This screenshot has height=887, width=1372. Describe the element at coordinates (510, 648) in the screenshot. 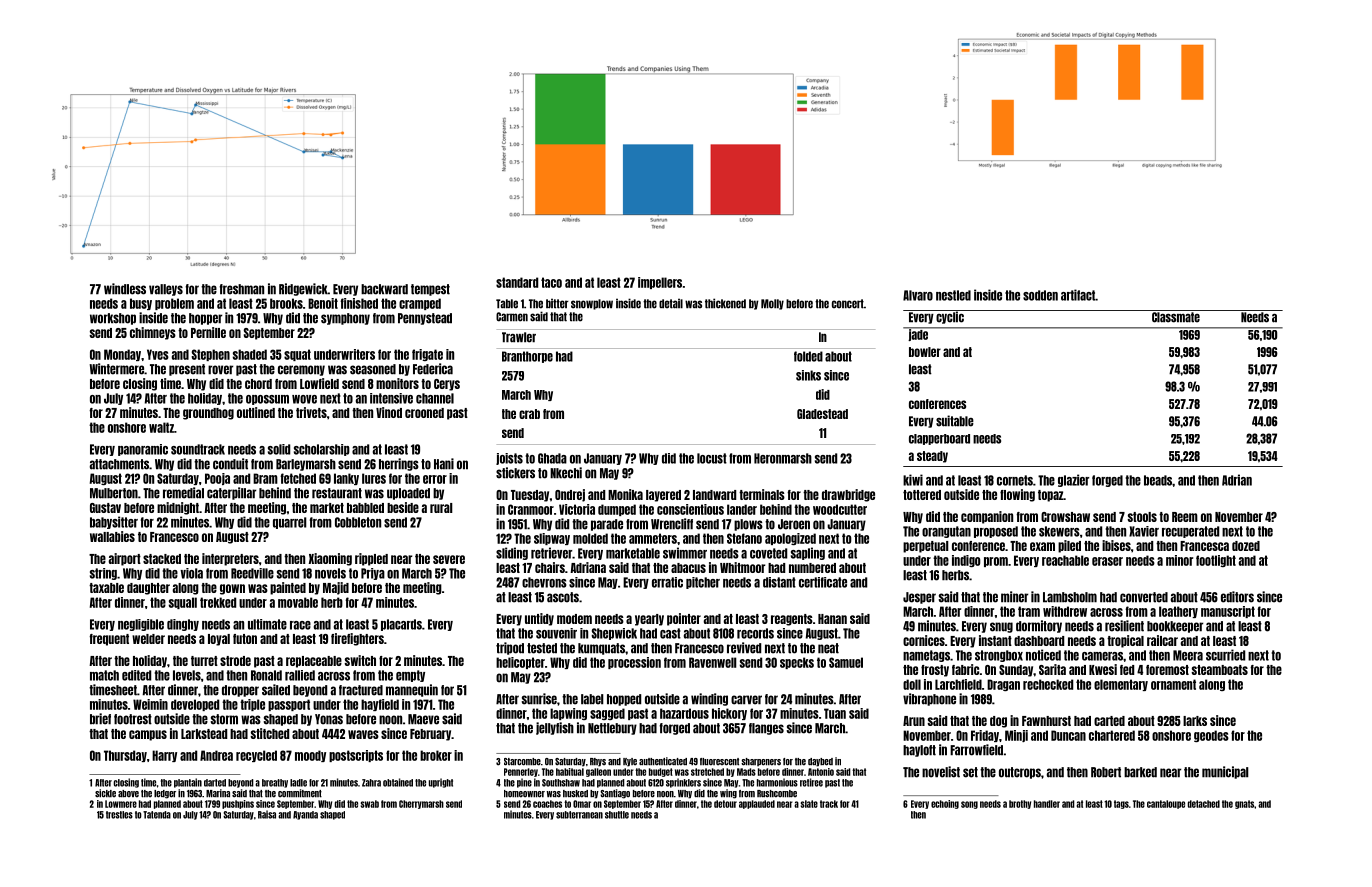

I see `tripod` at that location.
